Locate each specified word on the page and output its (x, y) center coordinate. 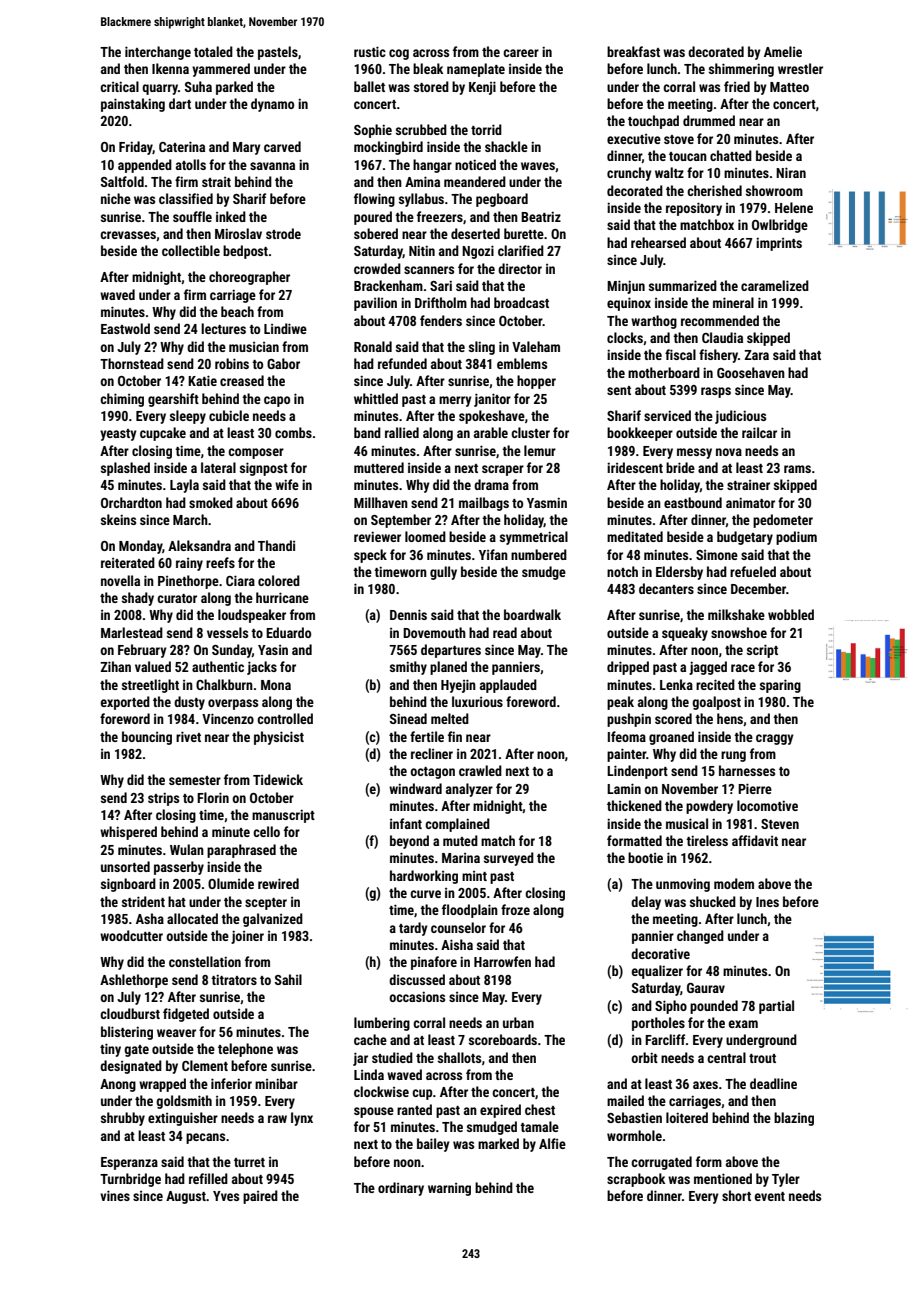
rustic (370, 51)
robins (232, 363)
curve (425, 894)
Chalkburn (224, 684)
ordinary (401, 1189)
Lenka (676, 684)
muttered (379, 467)
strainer (748, 485)
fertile (427, 736)
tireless (707, 840)
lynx (302, 1119)
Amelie (783, 51)
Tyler (786, 1180)
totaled (213, 51)
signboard (128, 885)
